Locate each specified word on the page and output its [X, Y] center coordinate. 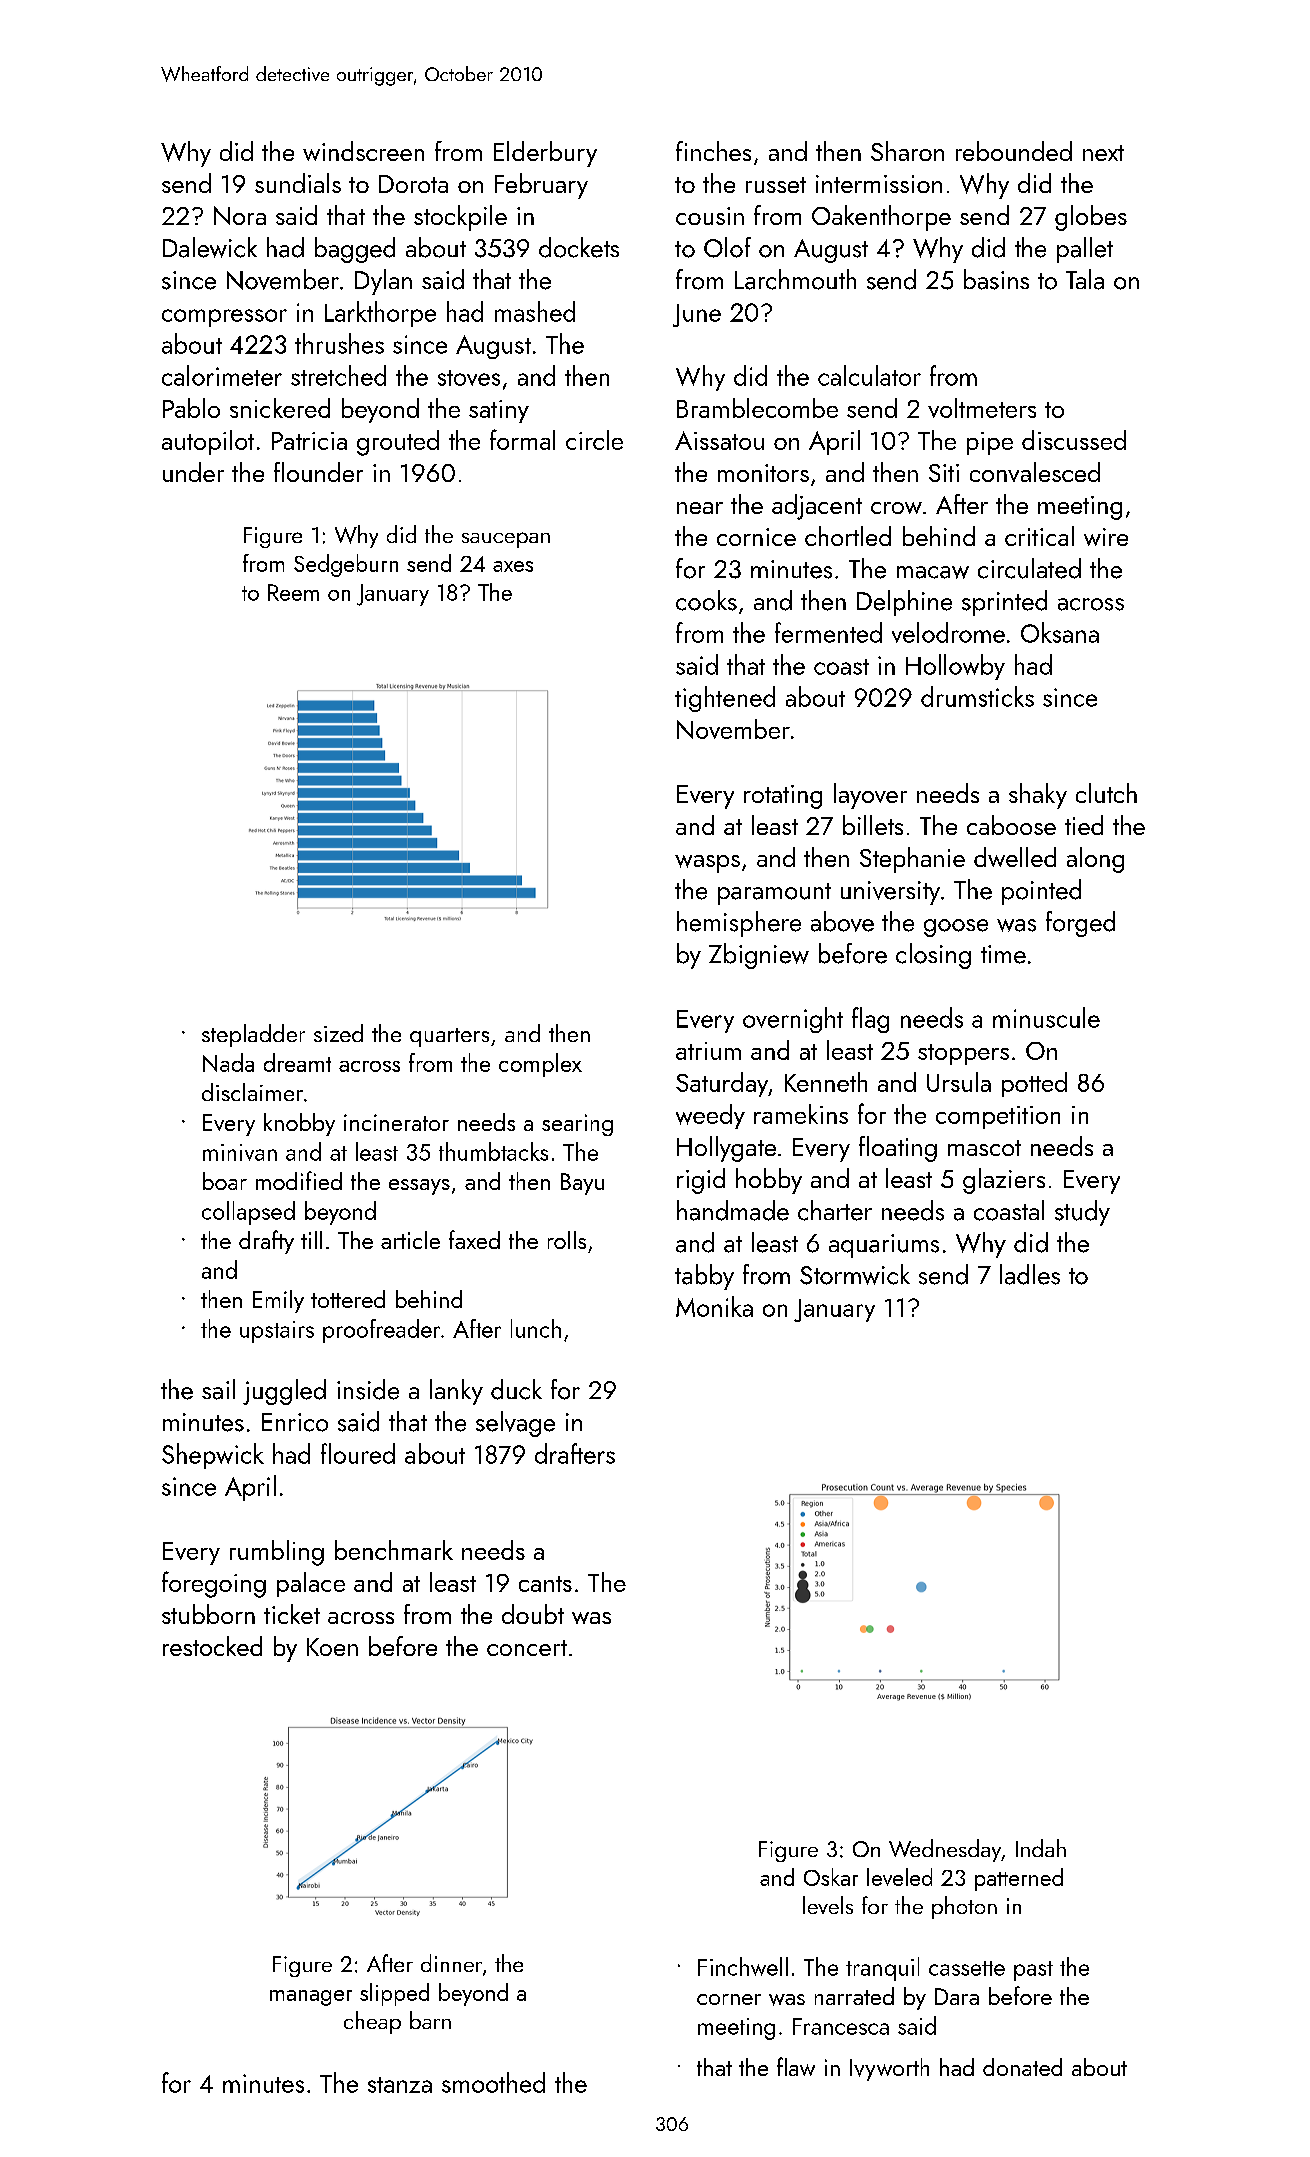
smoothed [493, 2082]
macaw [933, 572]
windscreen [363, 151]
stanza [400, 2085]
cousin [710, 216]
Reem [293, 592]
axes [513, 566]
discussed [1074, 440]
